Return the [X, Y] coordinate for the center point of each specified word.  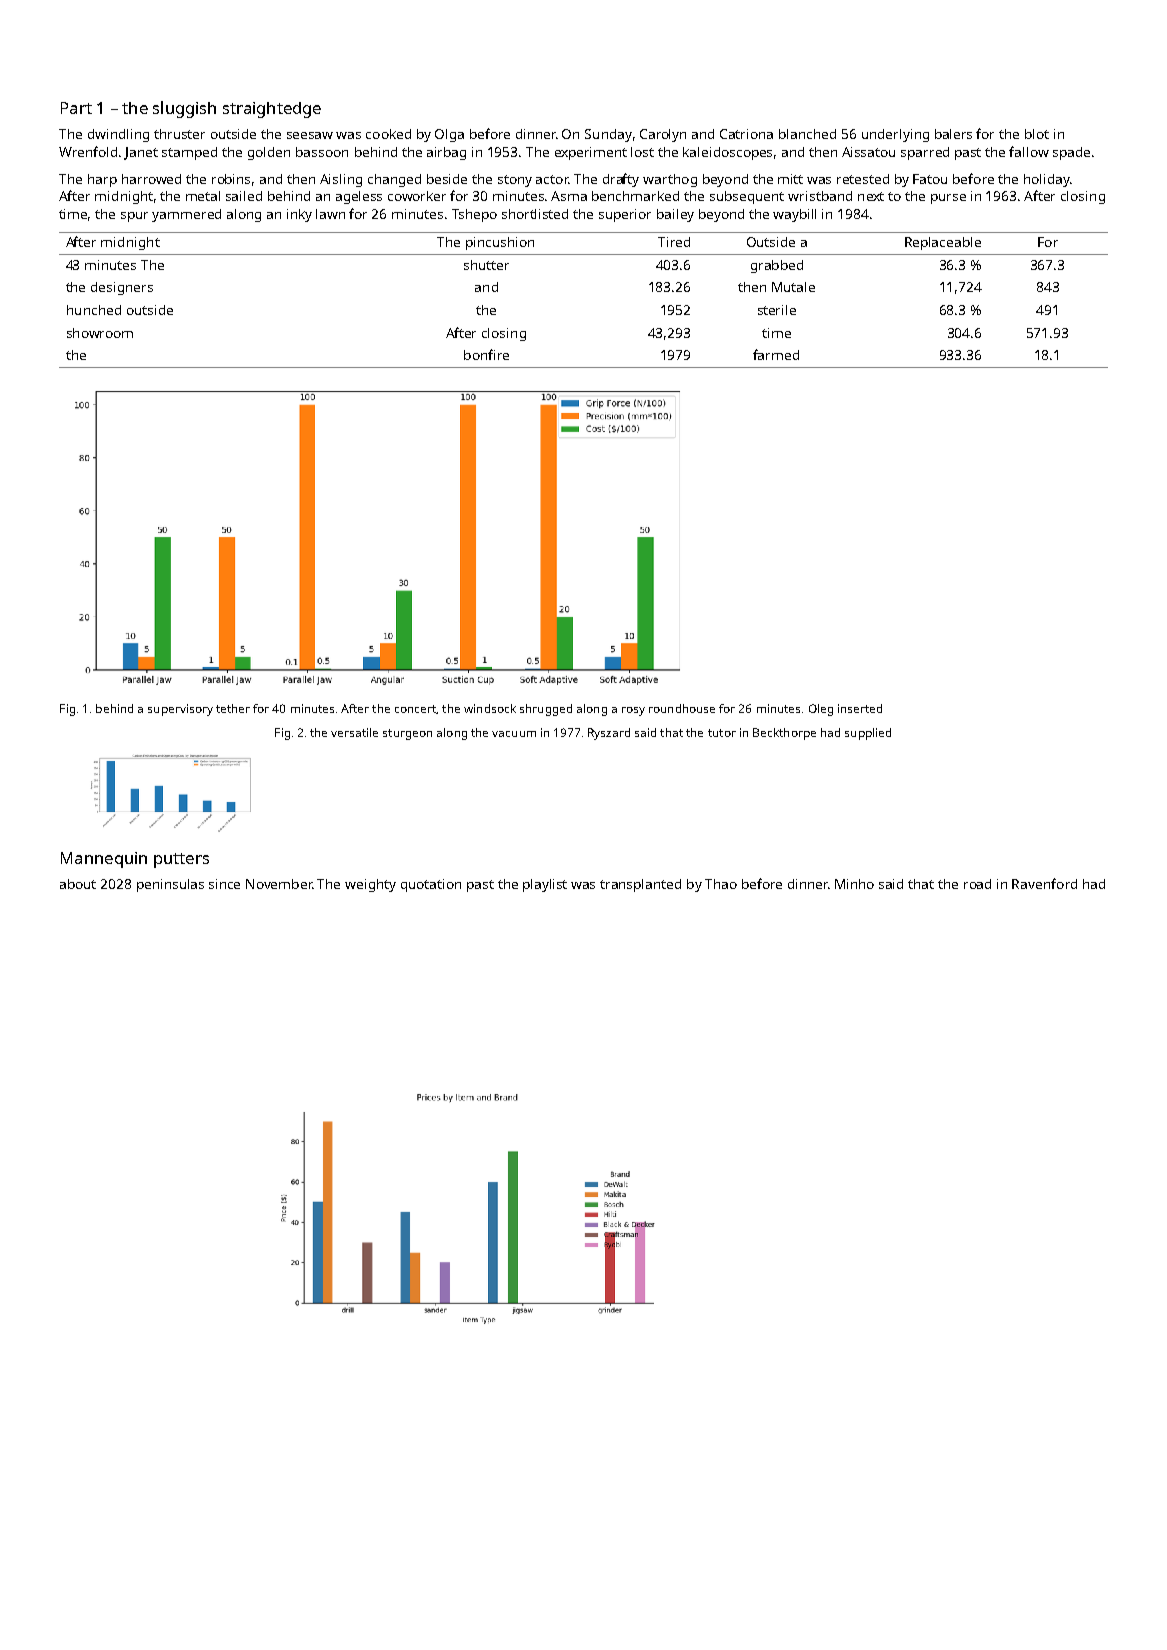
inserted [860, 708]
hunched [94, 310]
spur [134, 217]
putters [181, 860]
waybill [794, 215]
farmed [776, 354]
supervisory [180, 710]
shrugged [546, 710]
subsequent [747, 197]
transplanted [640, 885]
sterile [777, 310]
